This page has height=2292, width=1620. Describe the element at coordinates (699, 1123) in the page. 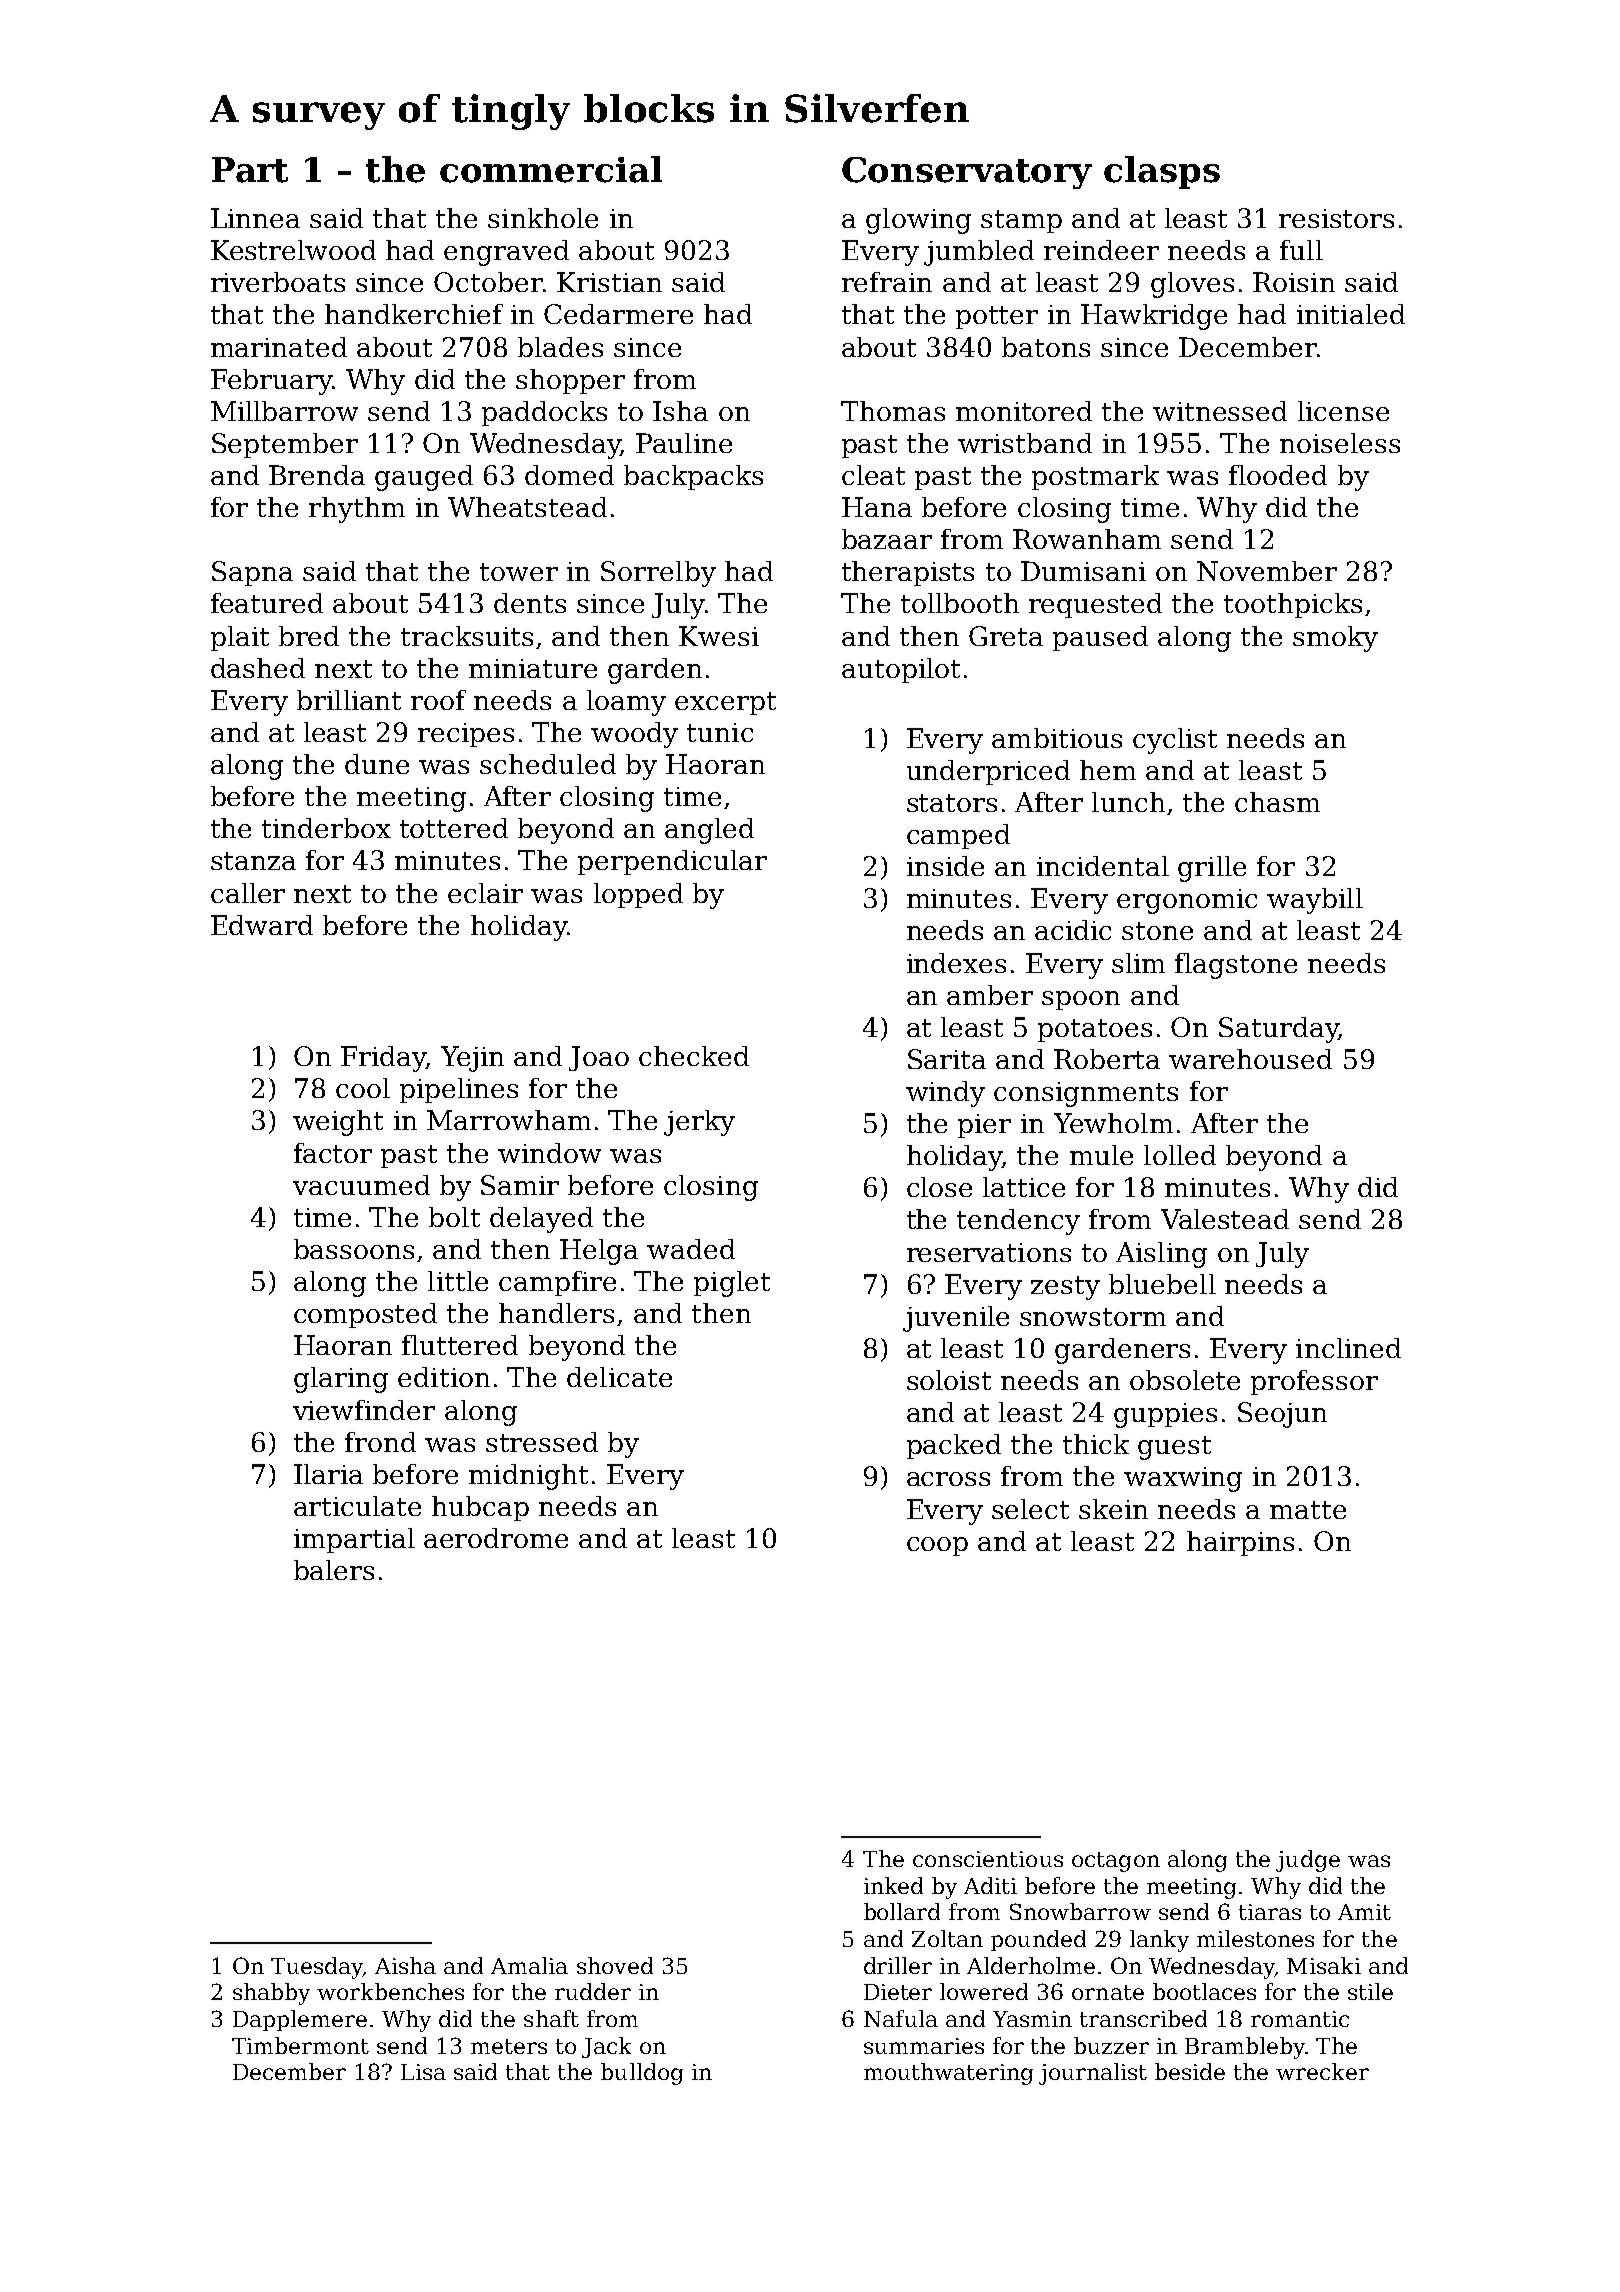

I see `jerky` at that location.
